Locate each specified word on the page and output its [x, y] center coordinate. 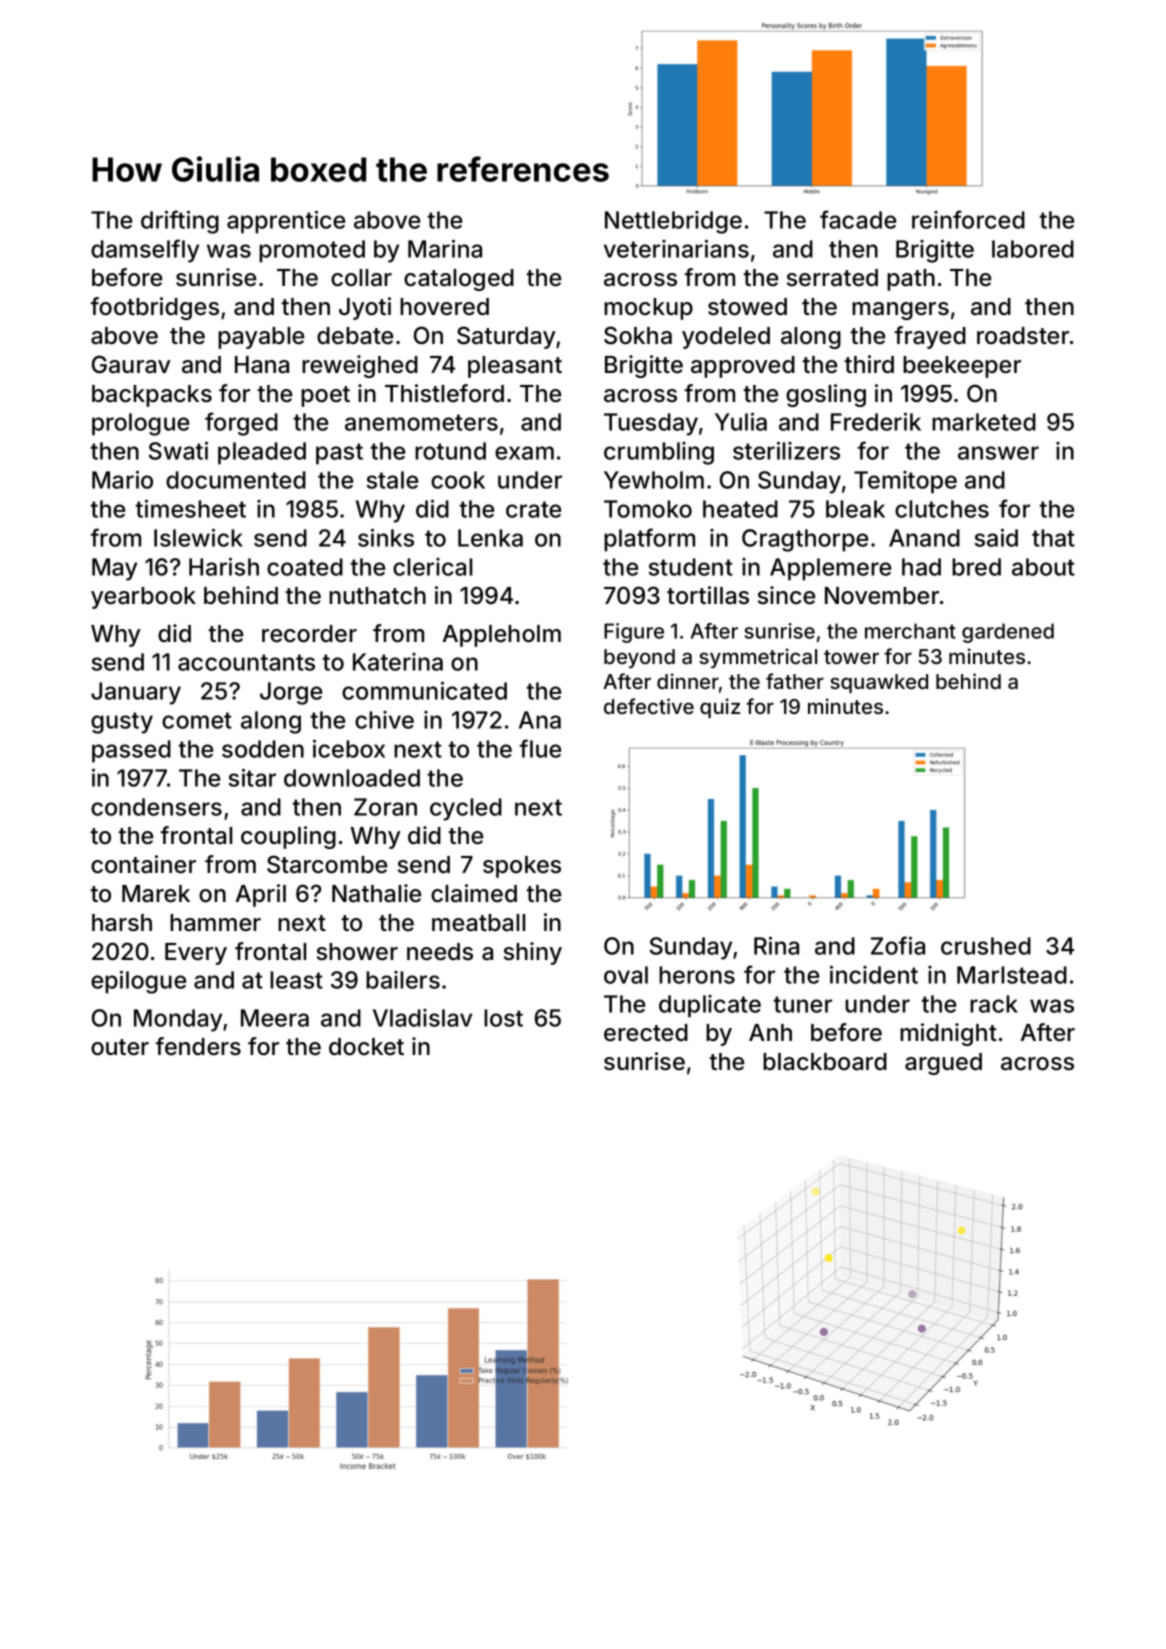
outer [120, 1047]
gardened [1008, 633]
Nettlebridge [673, 222]
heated [740, 509]
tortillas [708, 595]
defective [649, 706]
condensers [156, 807]
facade [858, 219]
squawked [879, 683]
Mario [122, 479]
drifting [180, 222]
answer [998, 453]
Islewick [198, 537]
